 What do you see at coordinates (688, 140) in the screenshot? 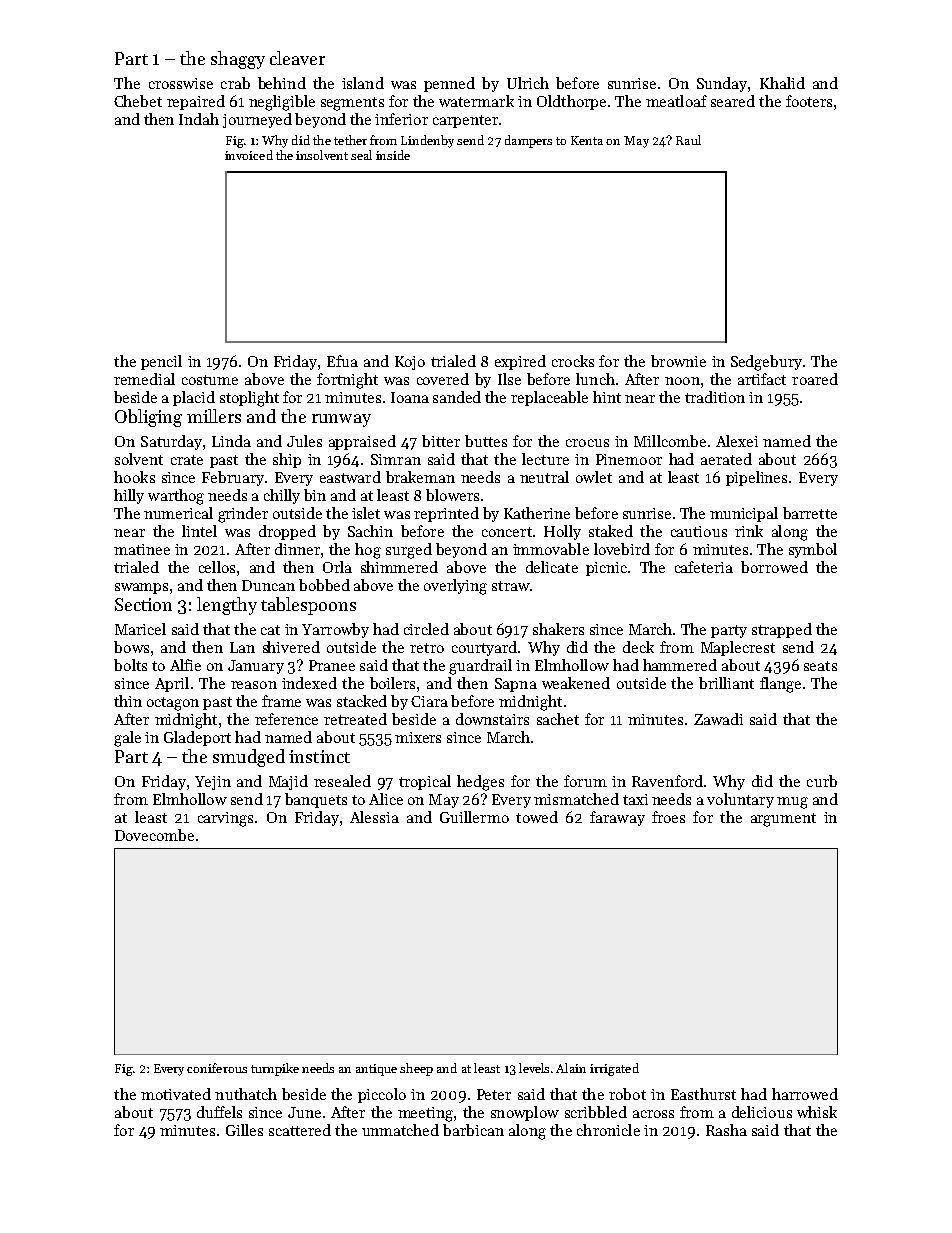
I see `Raul` at bounding box center [688, 140].
